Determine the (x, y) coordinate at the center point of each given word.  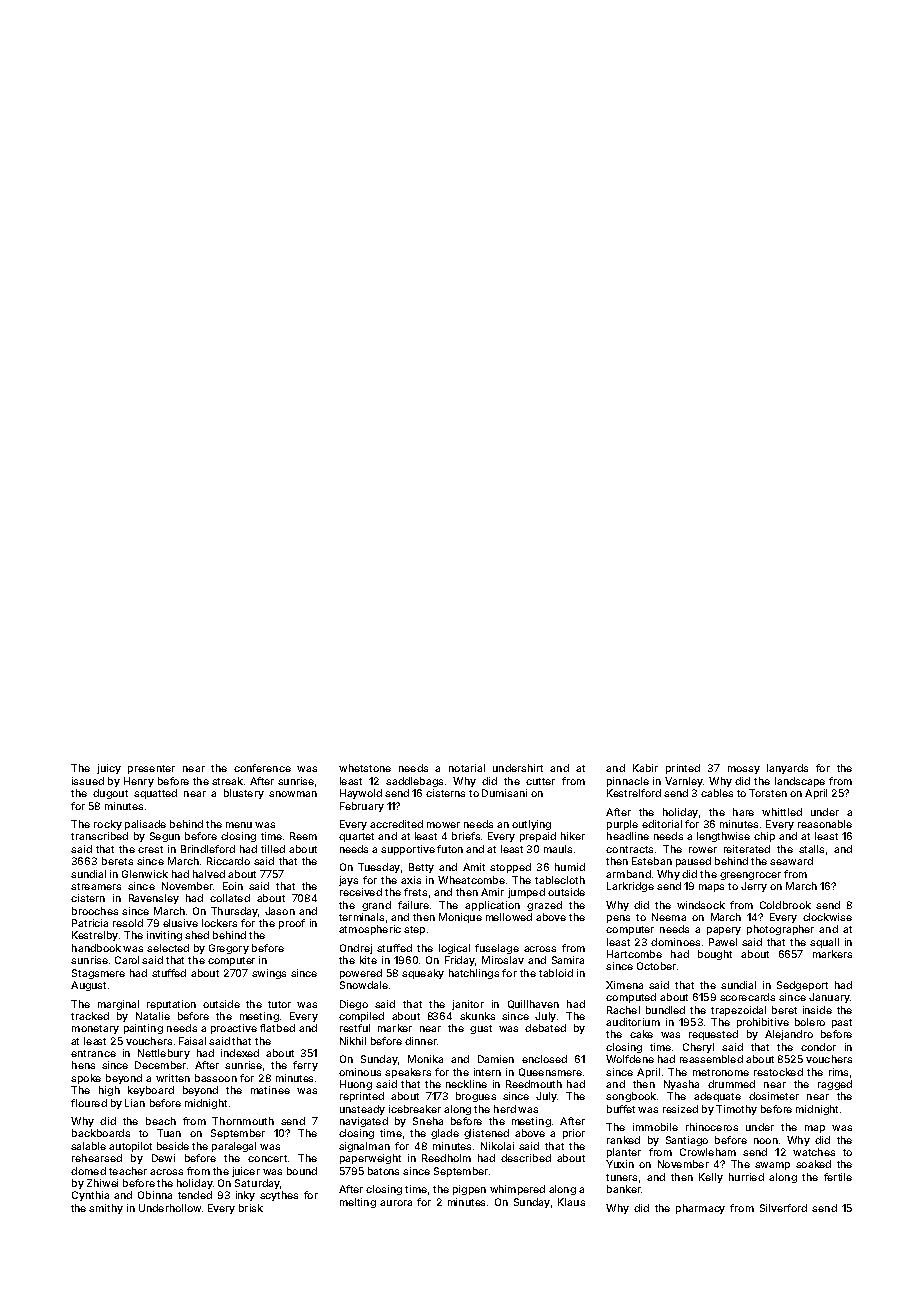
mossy (744, 770)
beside (173, 1146)
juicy (109, 769)
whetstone (365, 768)
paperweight (370, 1159)
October (656, 966)
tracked (90, 1016)
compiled (361, 1017)
